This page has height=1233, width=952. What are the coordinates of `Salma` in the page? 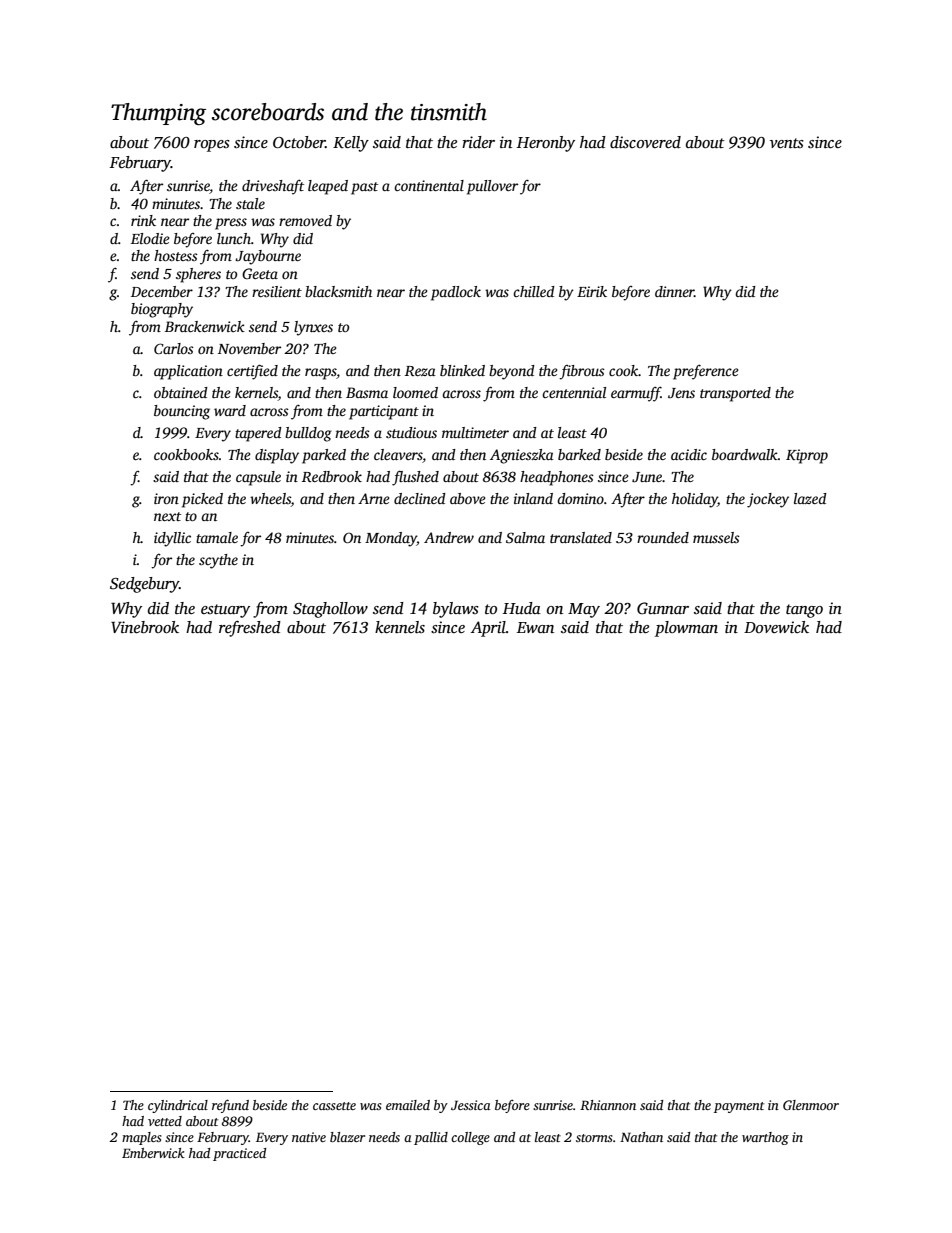 It's located at (525, 537).
